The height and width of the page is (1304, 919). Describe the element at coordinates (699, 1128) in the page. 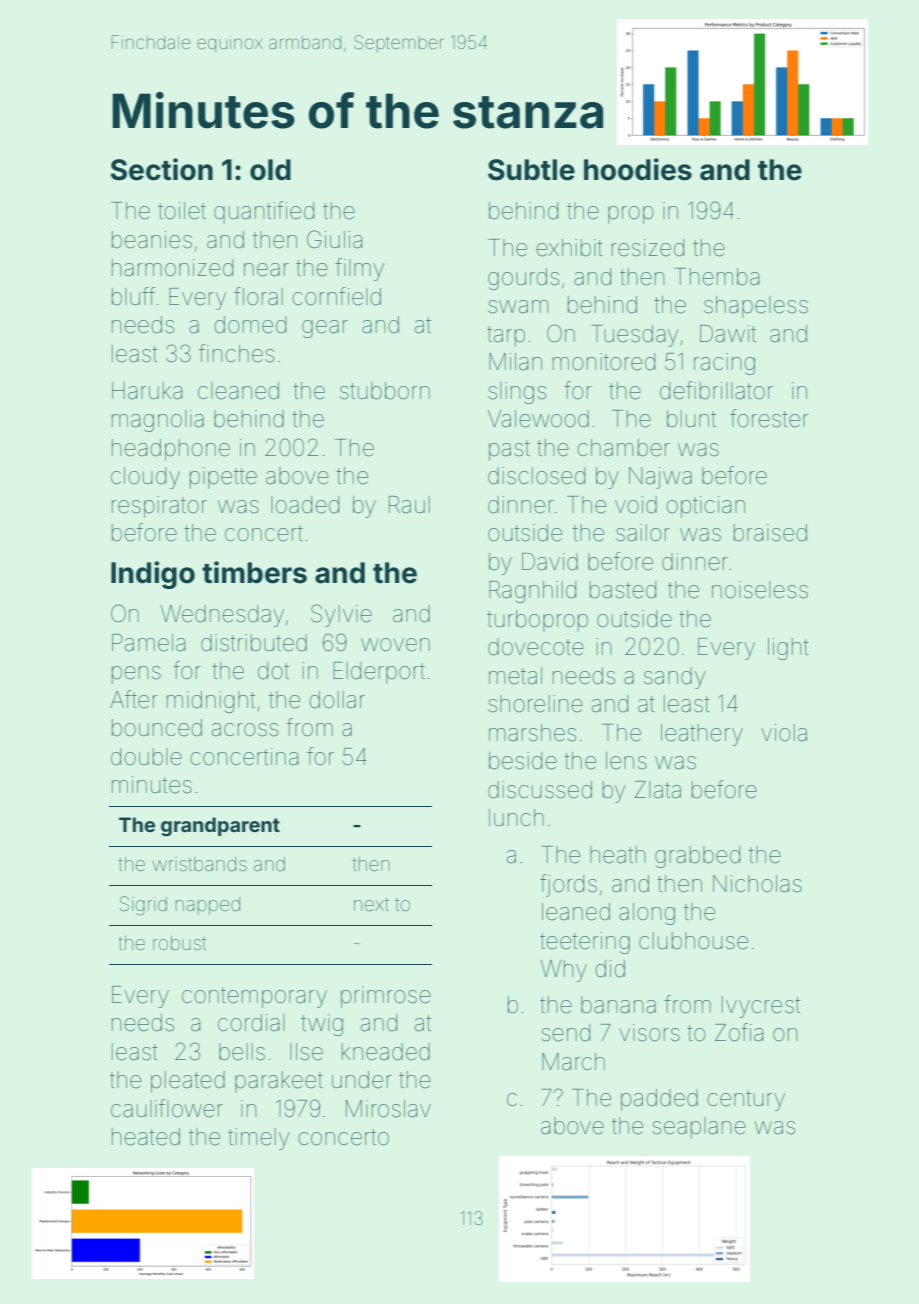

I see `seaplane` at that location.
